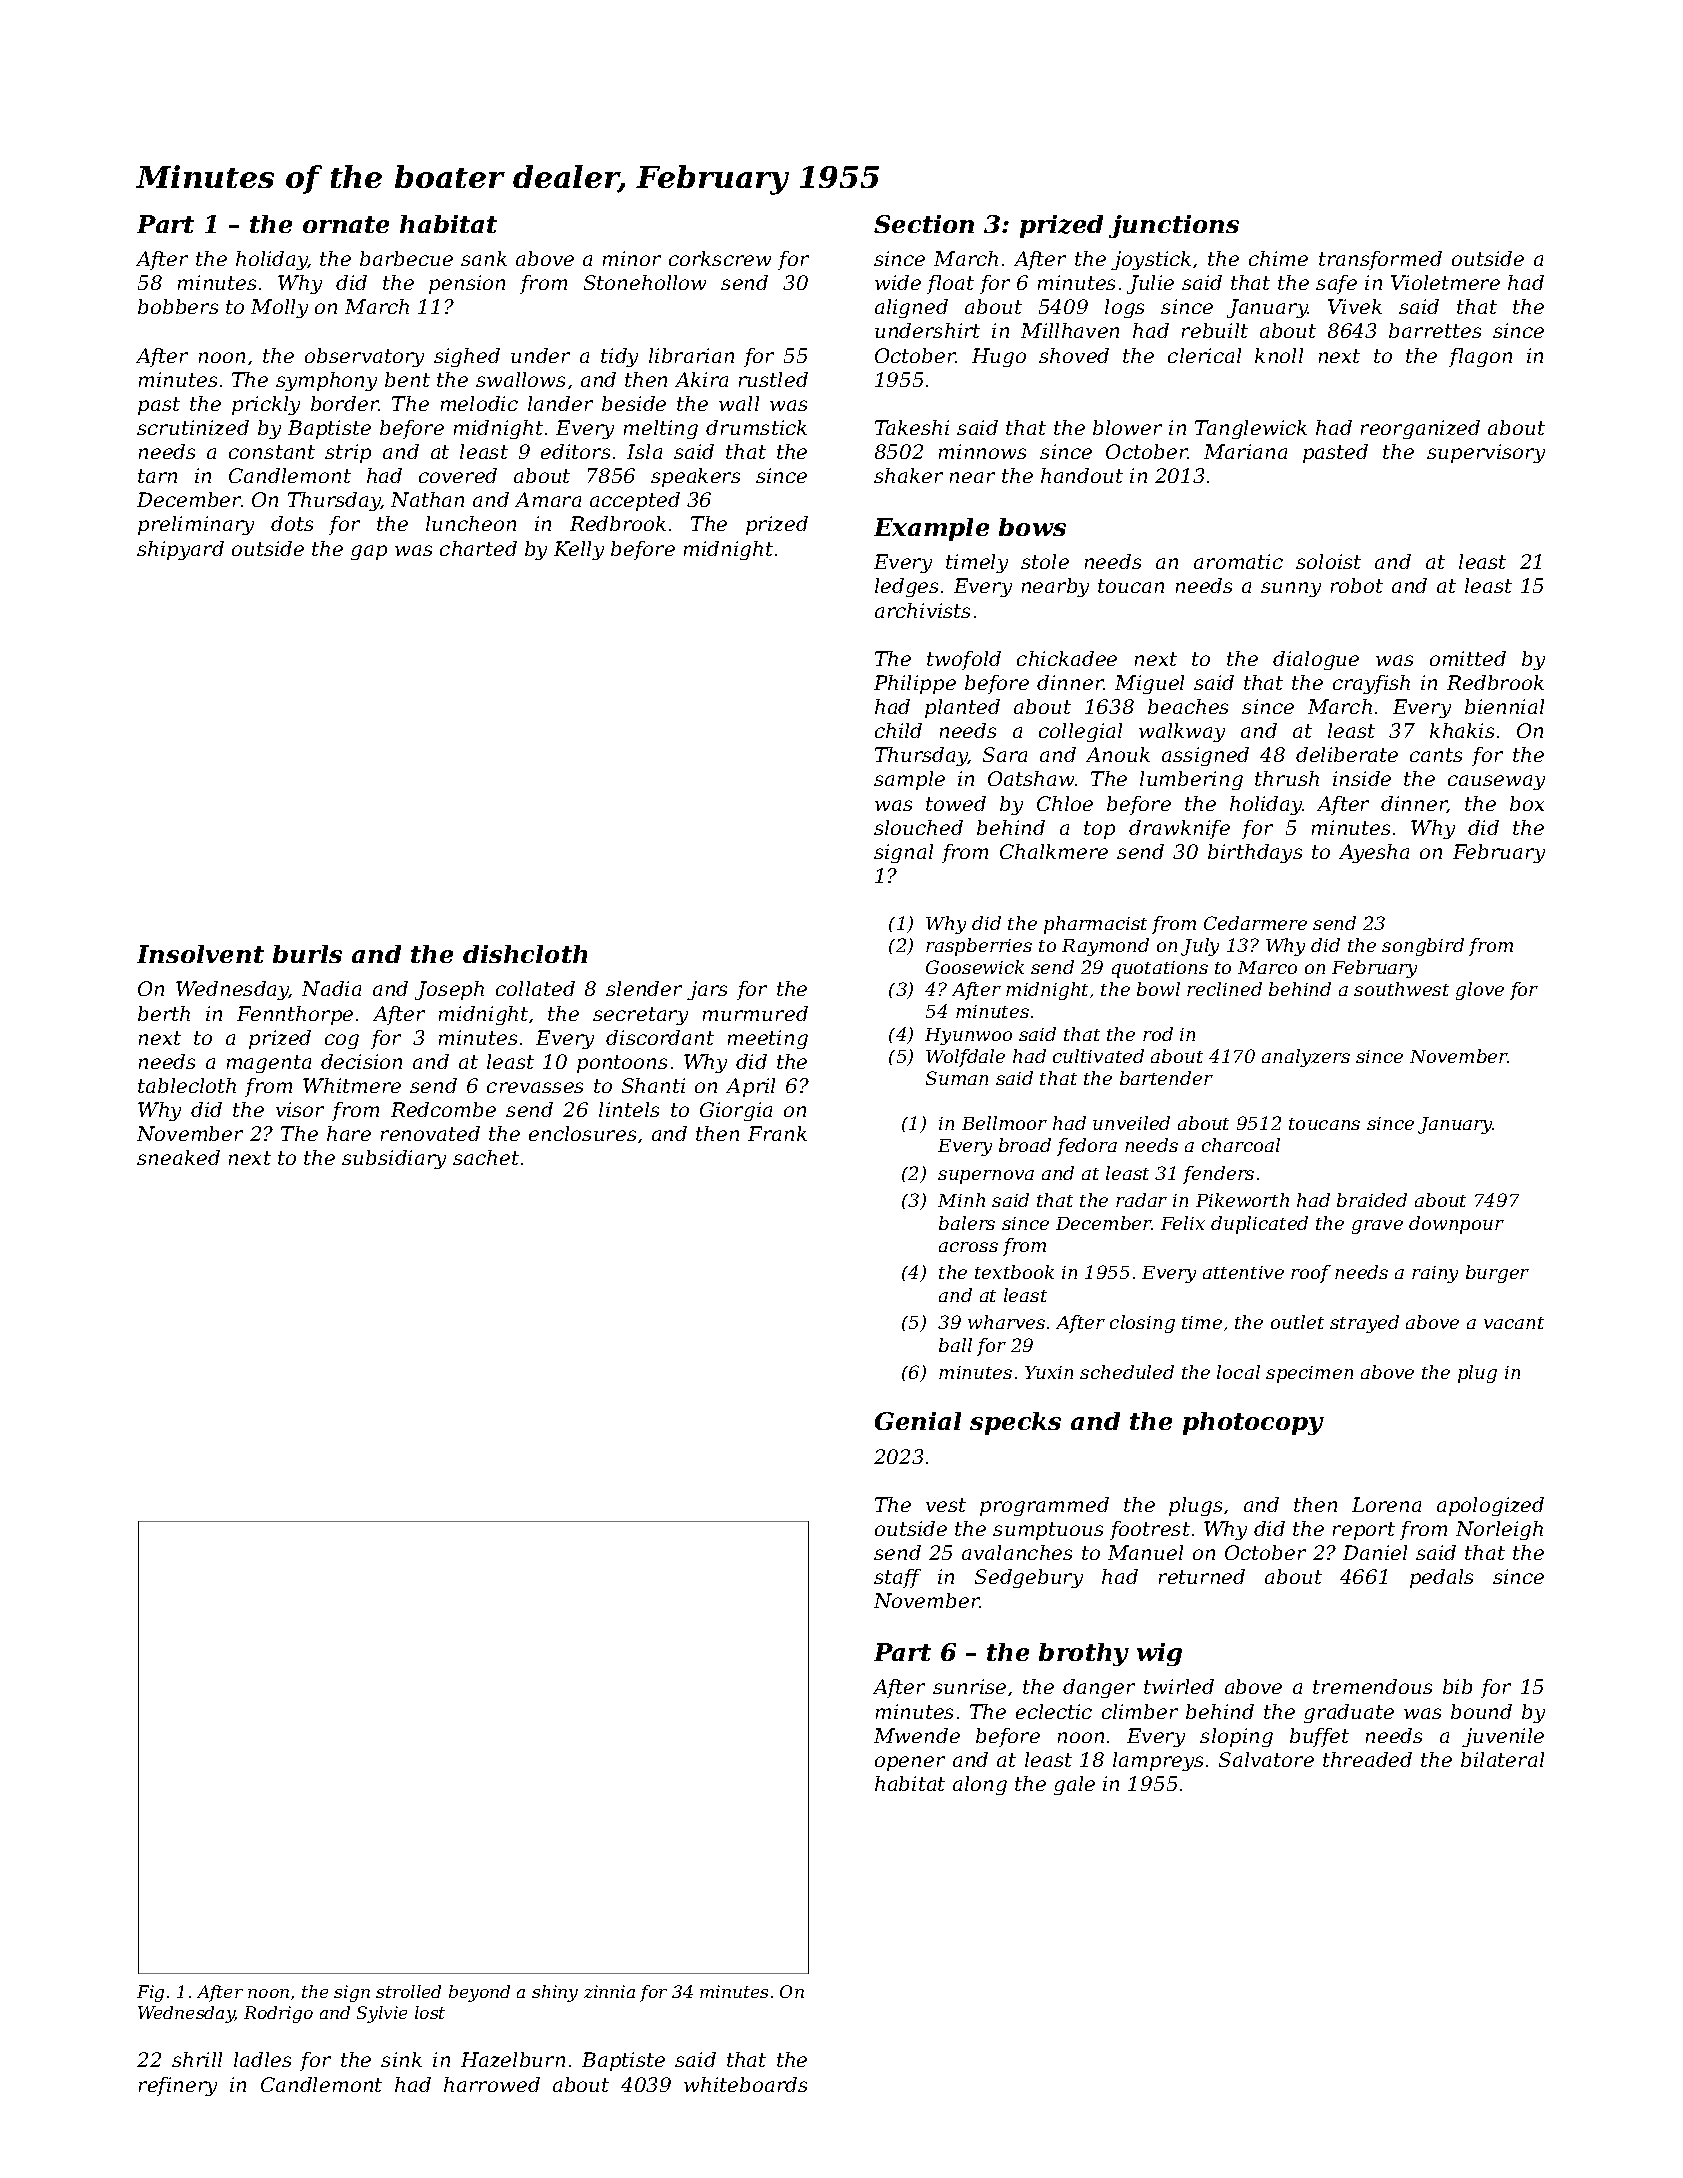  I want to click on ledges, so click(906, 587).
